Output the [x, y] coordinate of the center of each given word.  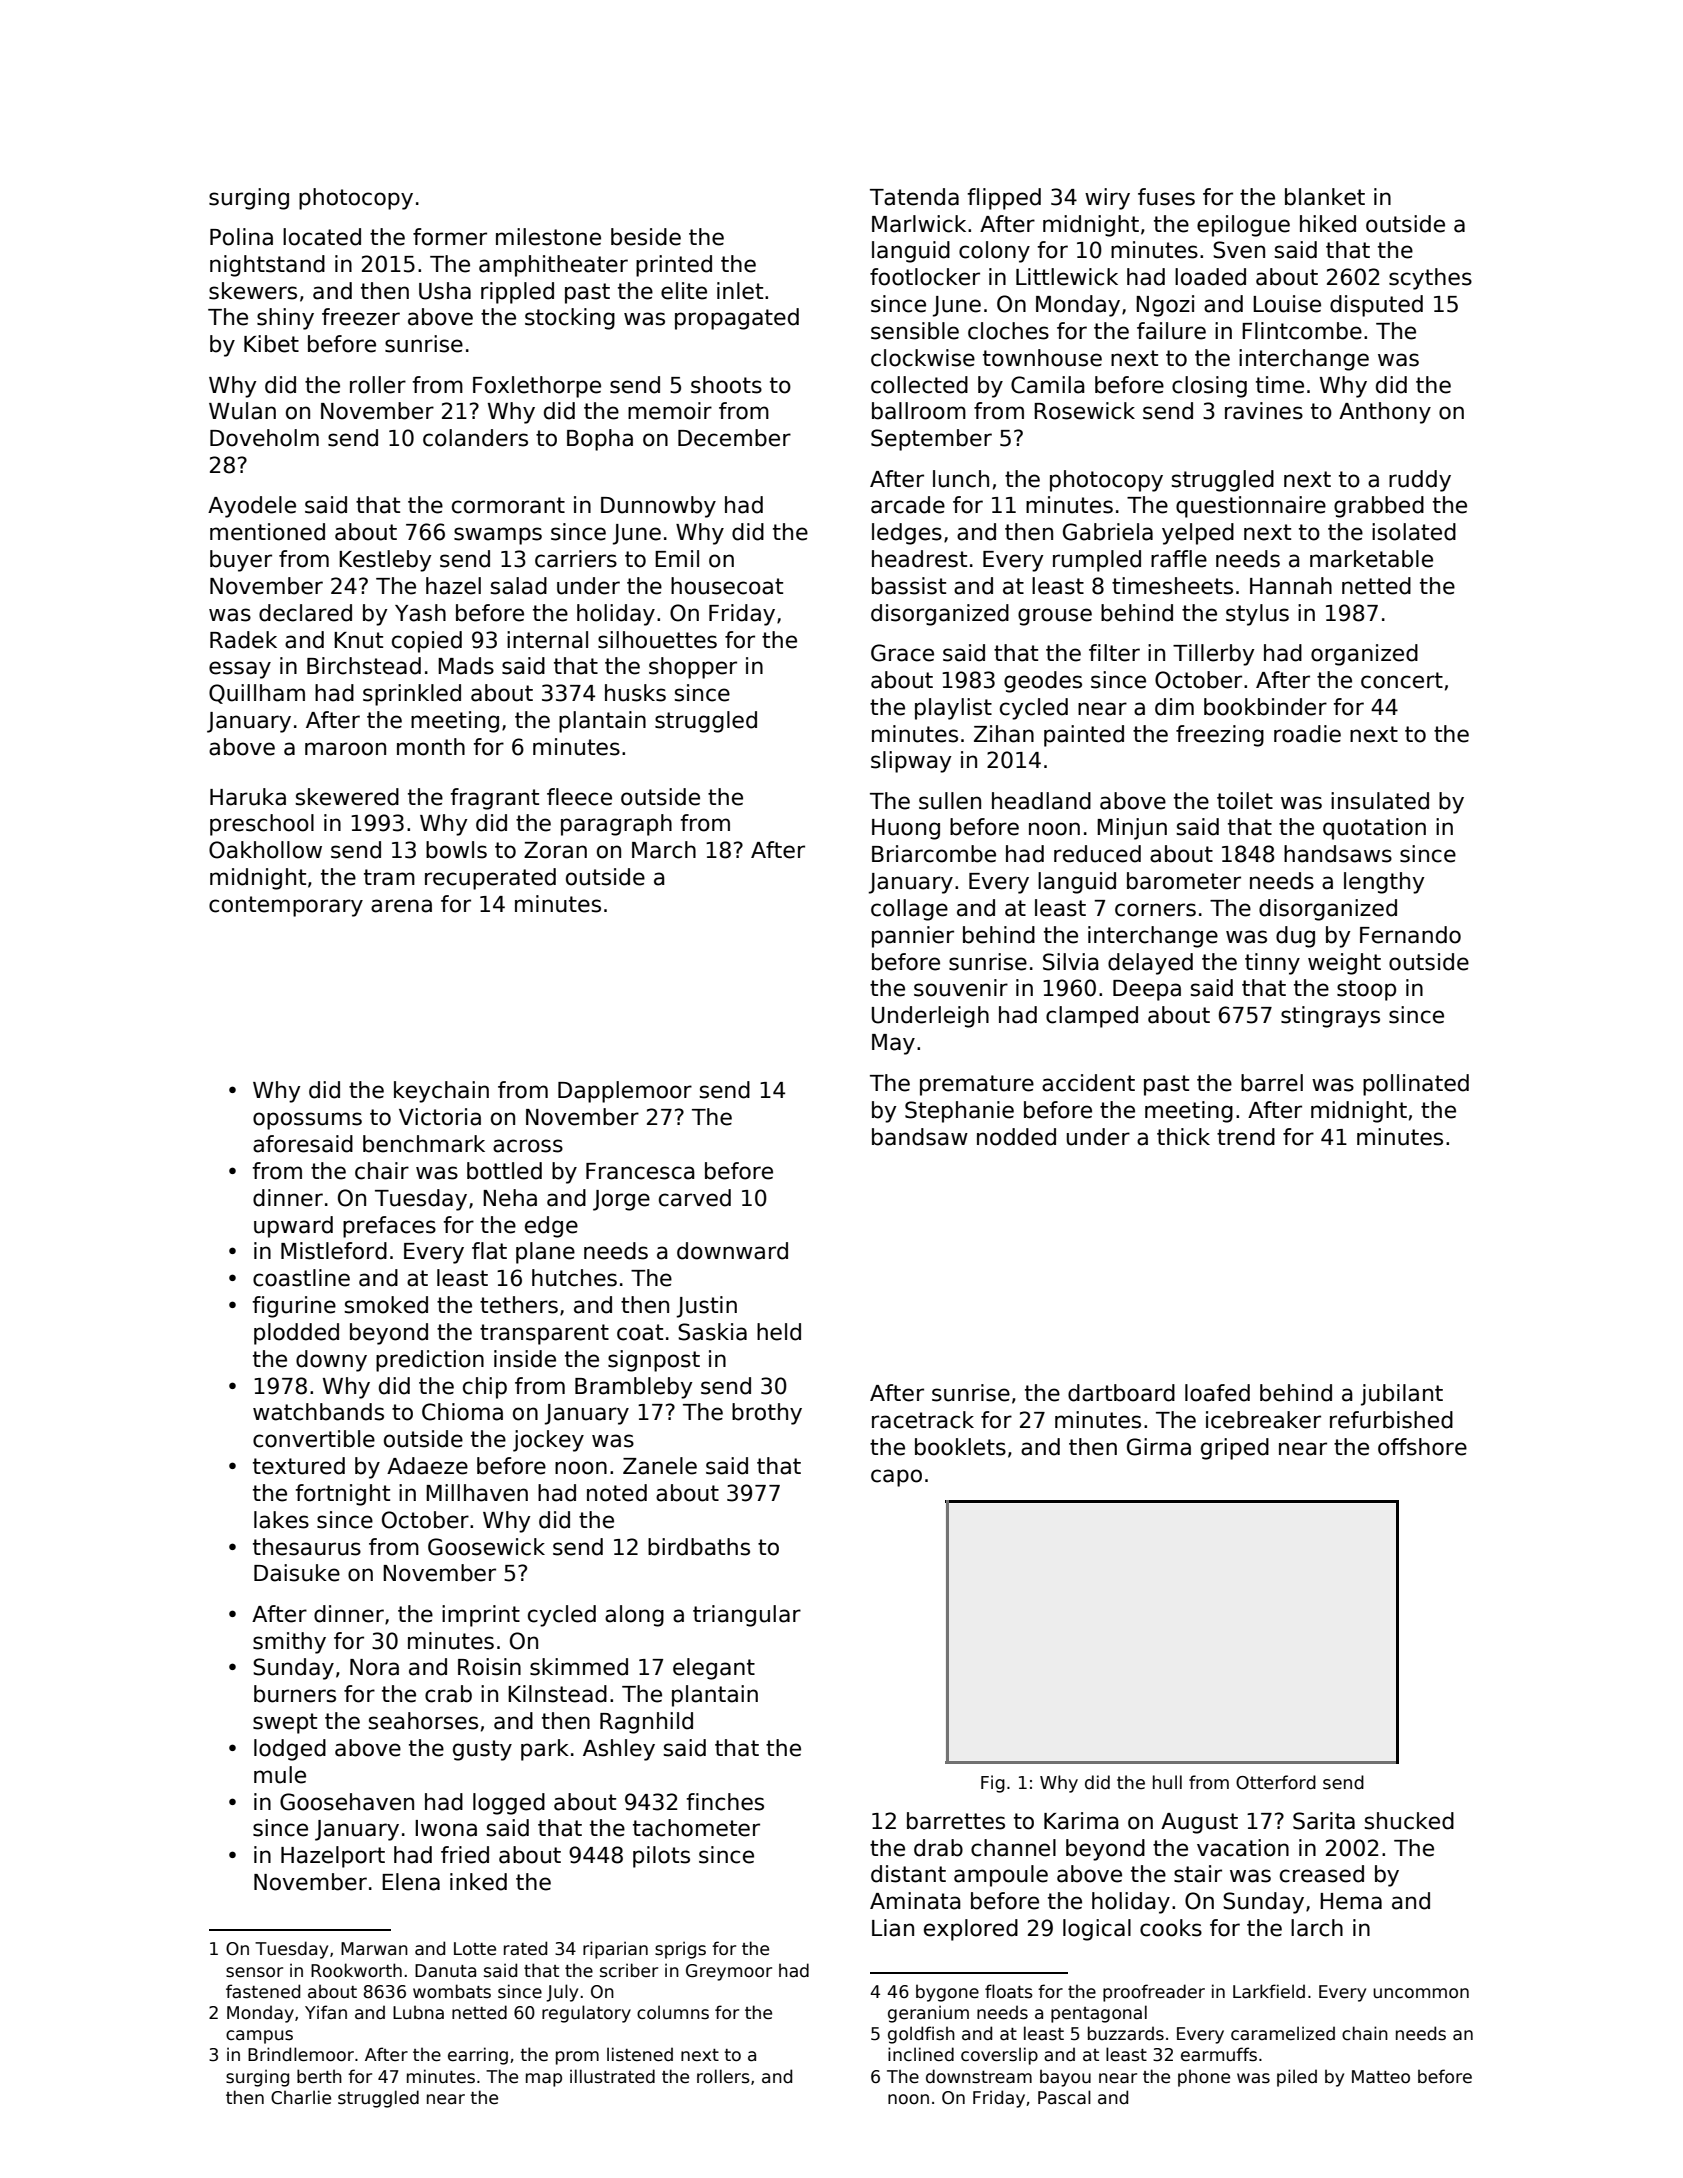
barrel [1272, 1083]
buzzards [1126, 2033]
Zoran [555, 850]
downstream [979, 2076]
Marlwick [919, 224]
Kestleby [385, 561]
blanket [1325, 197]
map [544, 2080]
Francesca [640, 1171]
